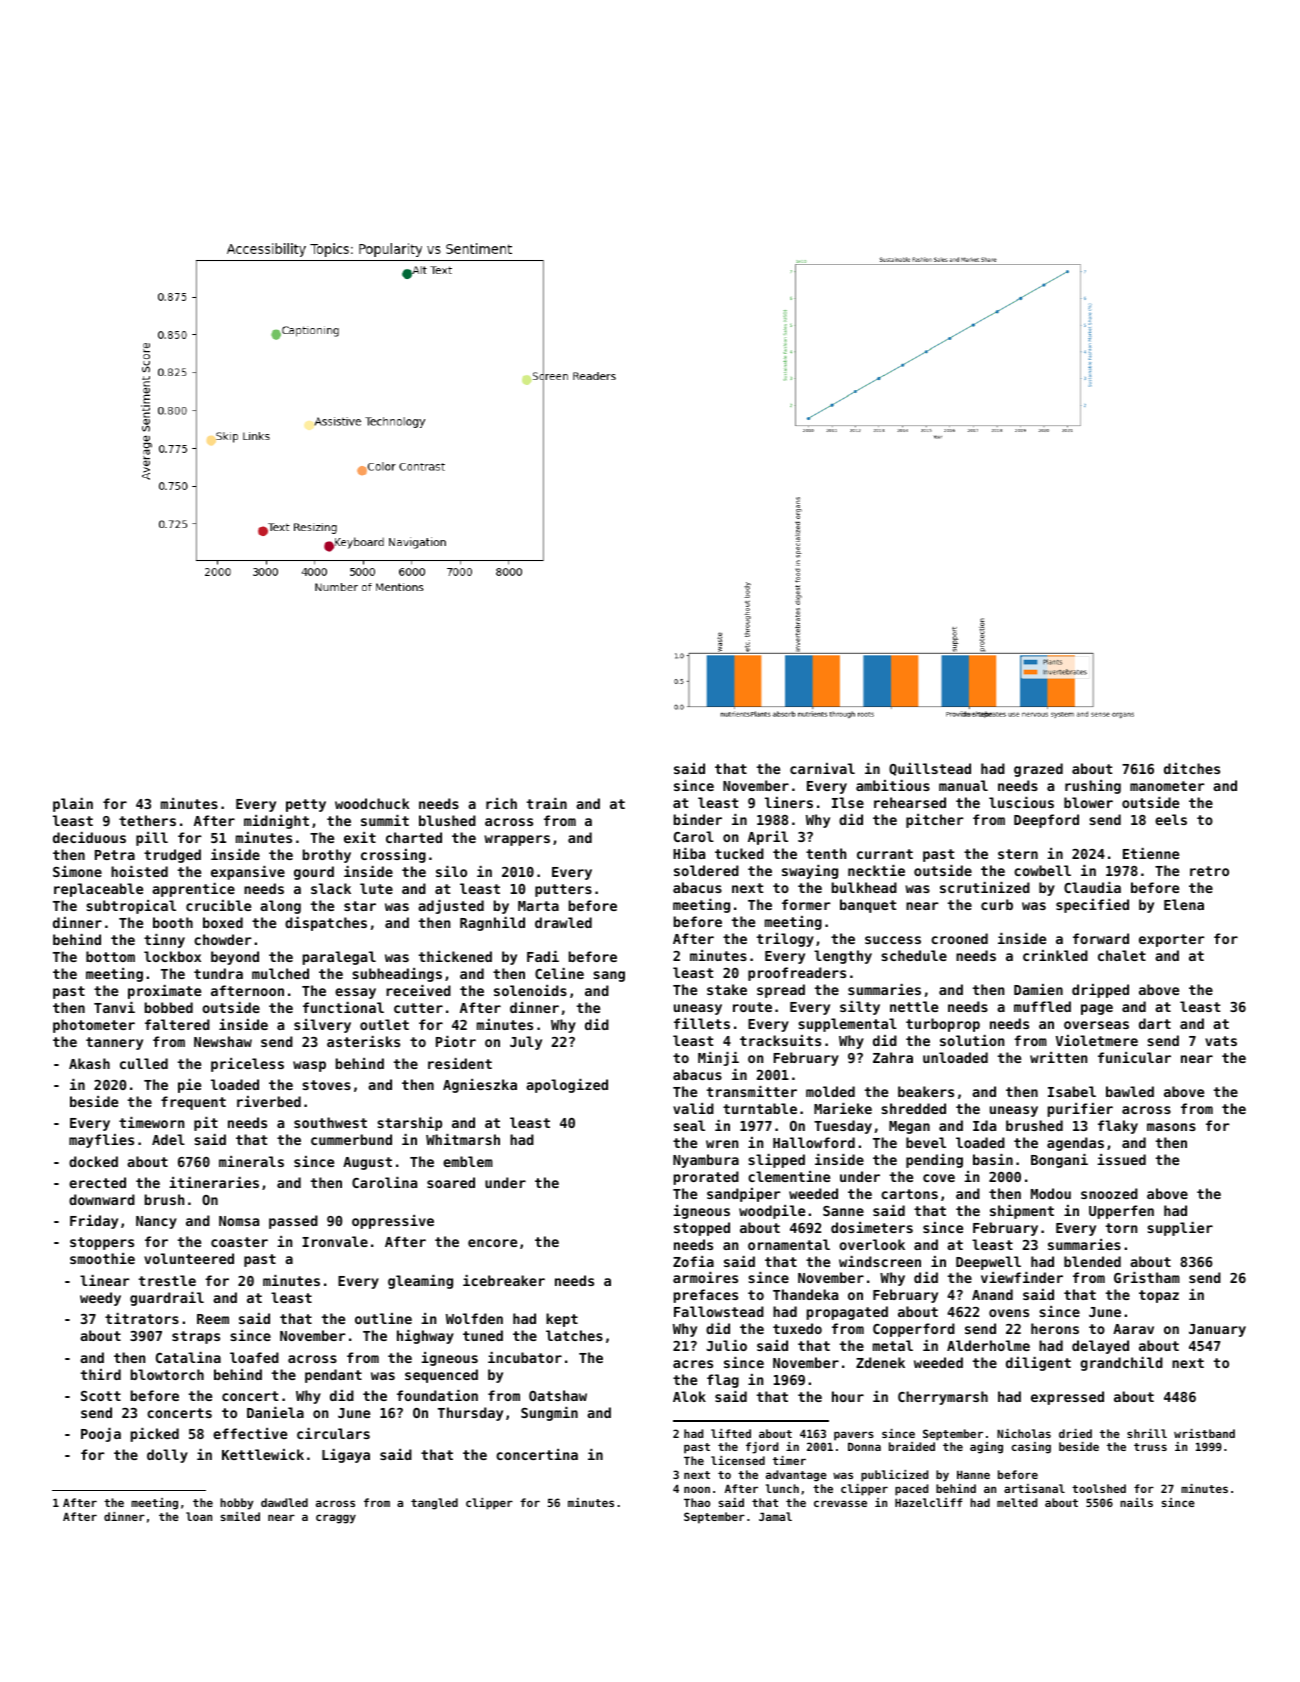 This screenshot has width=1300, height=1682. What do you see at coordinates (693, 1364) in the screenshot?
I see `acres` at bounding box center [693, 1364].
